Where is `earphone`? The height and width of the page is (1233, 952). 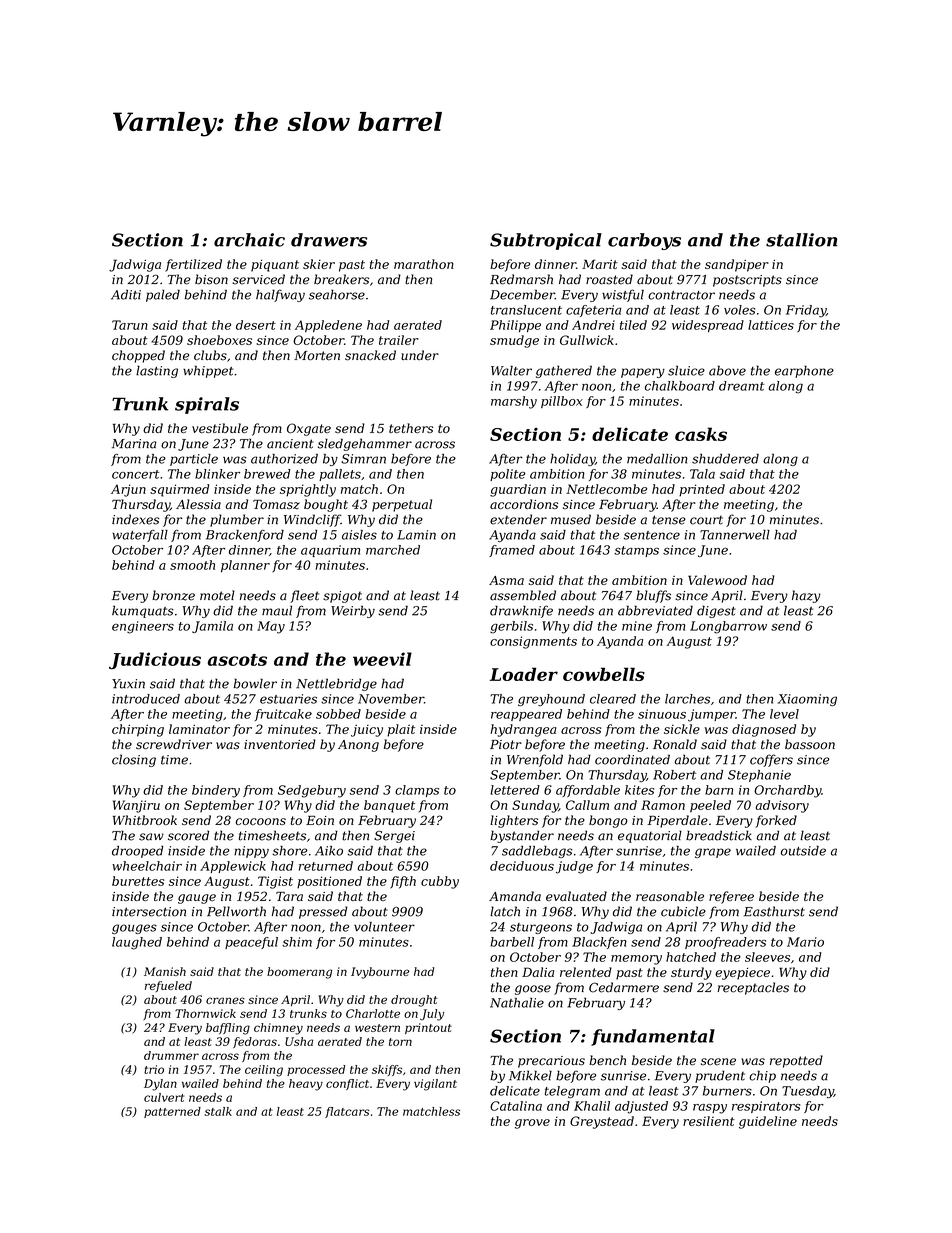 earphone is located at coordinates (804, 371).
